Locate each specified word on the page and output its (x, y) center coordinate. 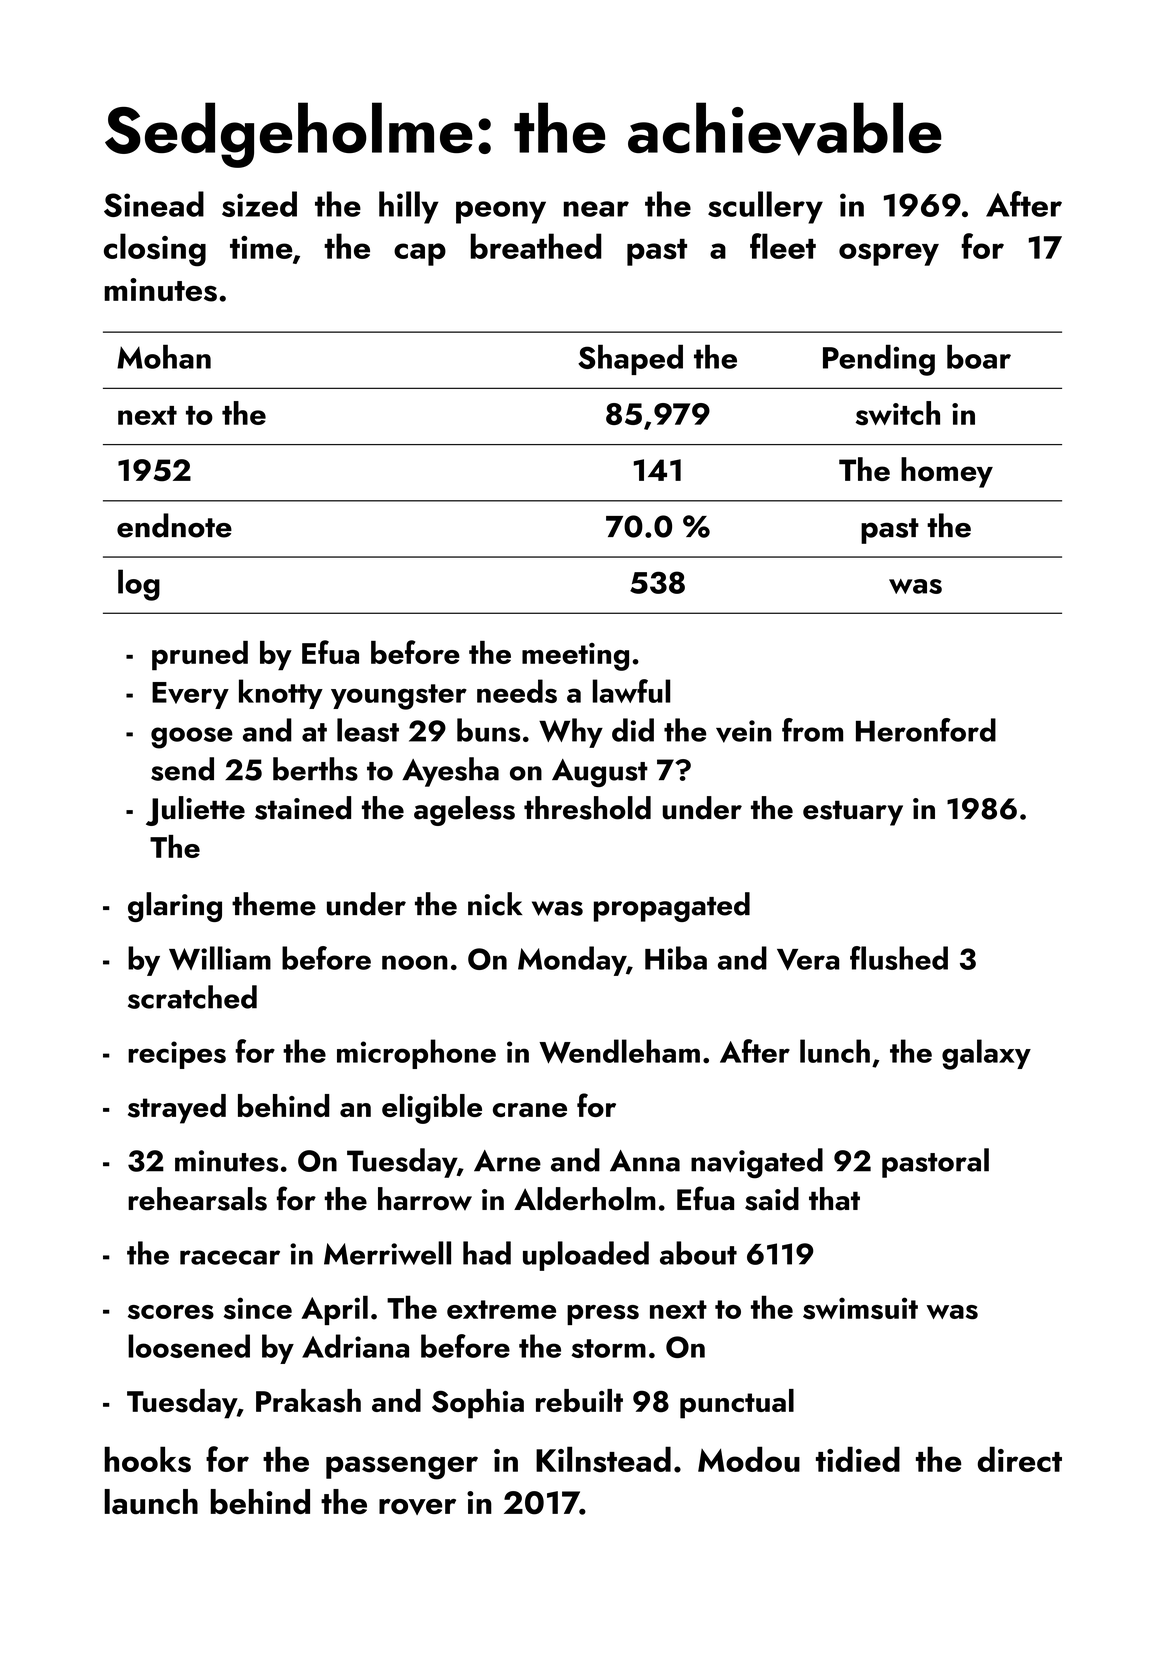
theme (274, 904)
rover (417, 1507)
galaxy (986, 1054)
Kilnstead (603, 1459)
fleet (783, 246)
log (139, 585)
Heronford (926, 730)
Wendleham (619, 1051)
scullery (765, 207)
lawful (631, 691)
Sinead (154, 204)
